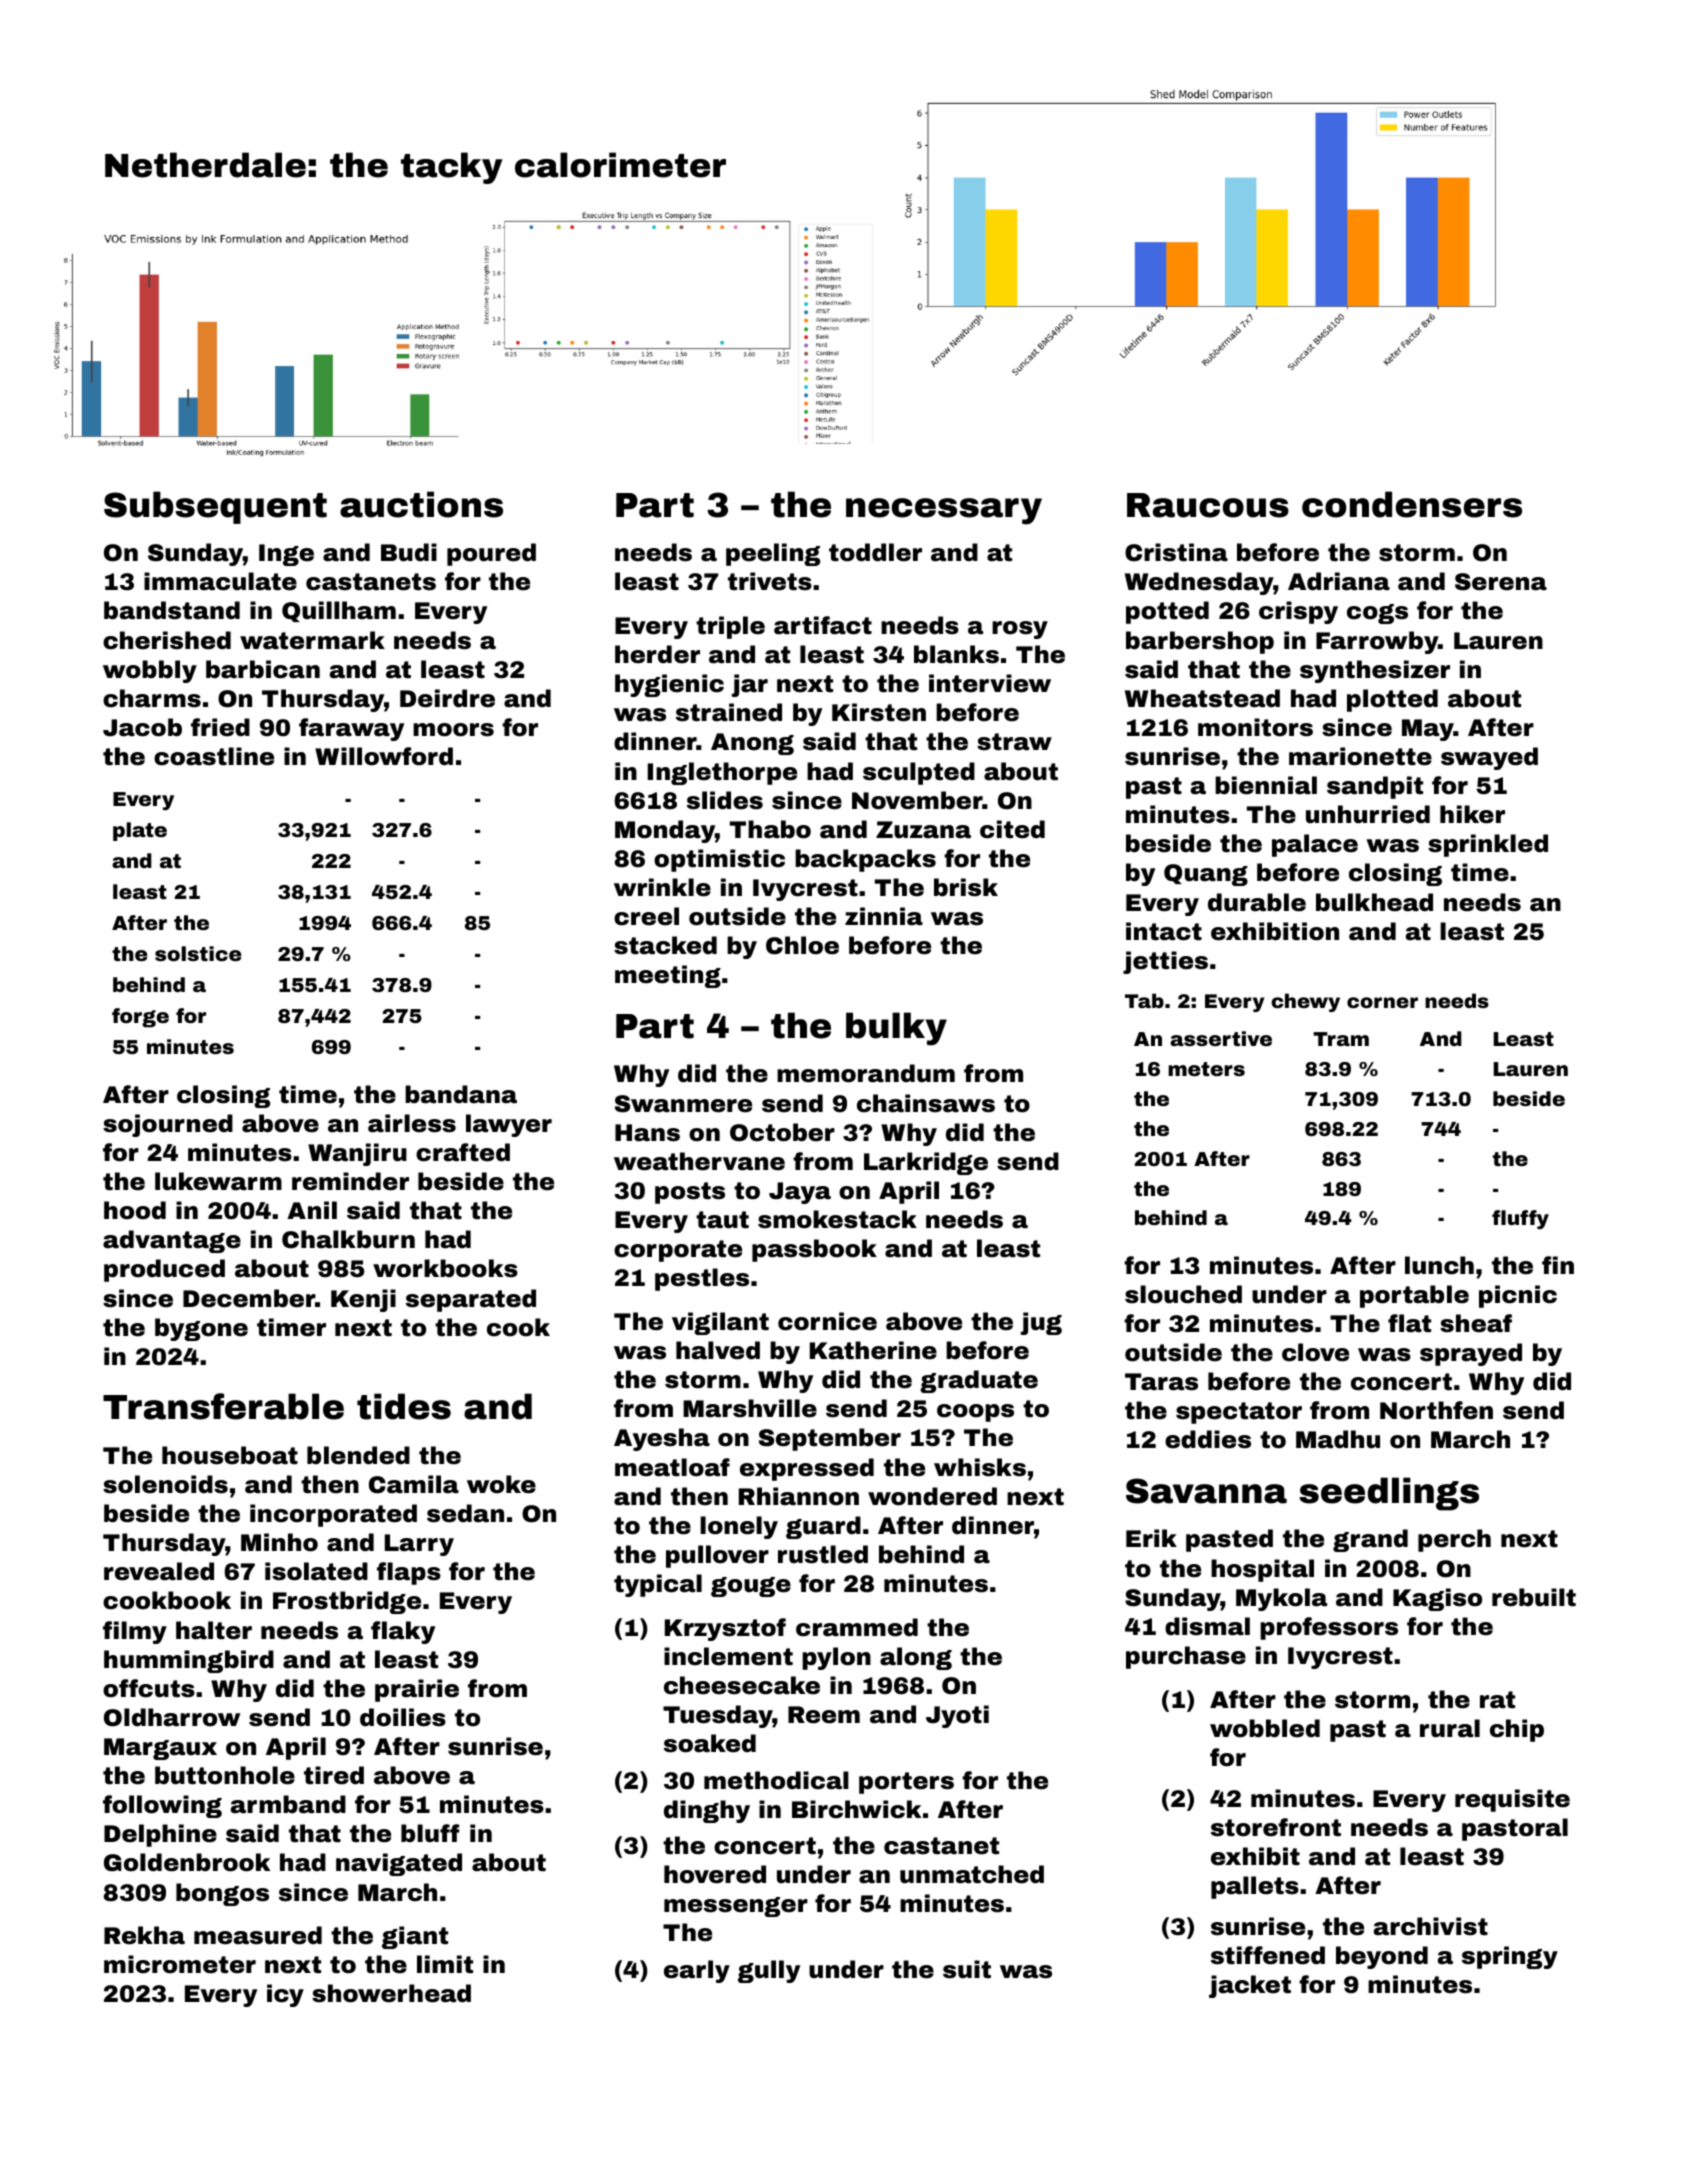 This document has width=1683, height=2178. What do you see at coordinates (750, 1408) in the document?
I see `Marshville` at bounding box center [750, 1408].
